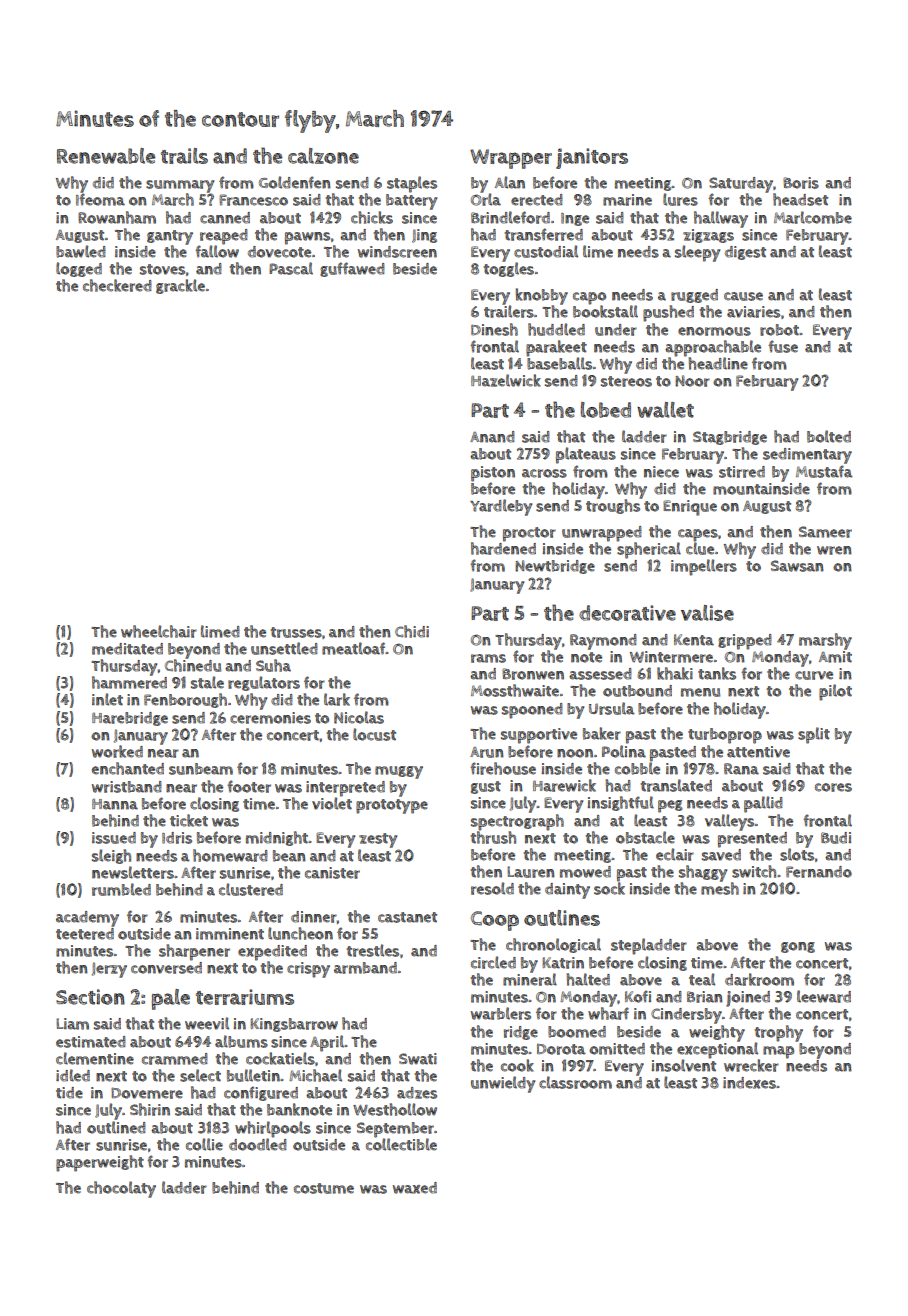  What do you see at coordinates (694, 640) in the screenshot?
I see `Kenta` at bounding box center [694, 640].
